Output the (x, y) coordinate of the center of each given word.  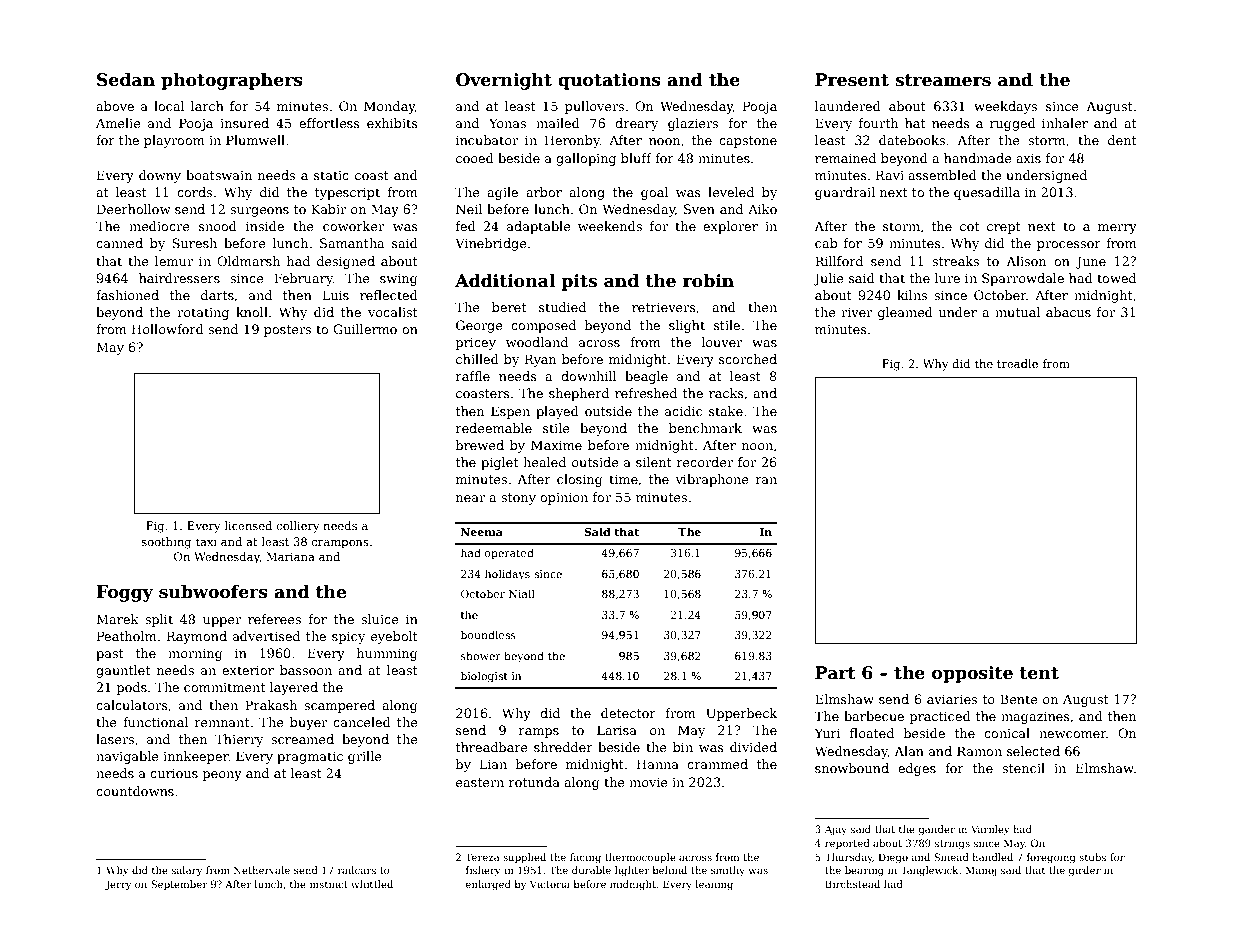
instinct (329, 884)
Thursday (848, 858)
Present (852, 80)
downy (160, 176)
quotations (609, 81)
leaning (714, 885)
